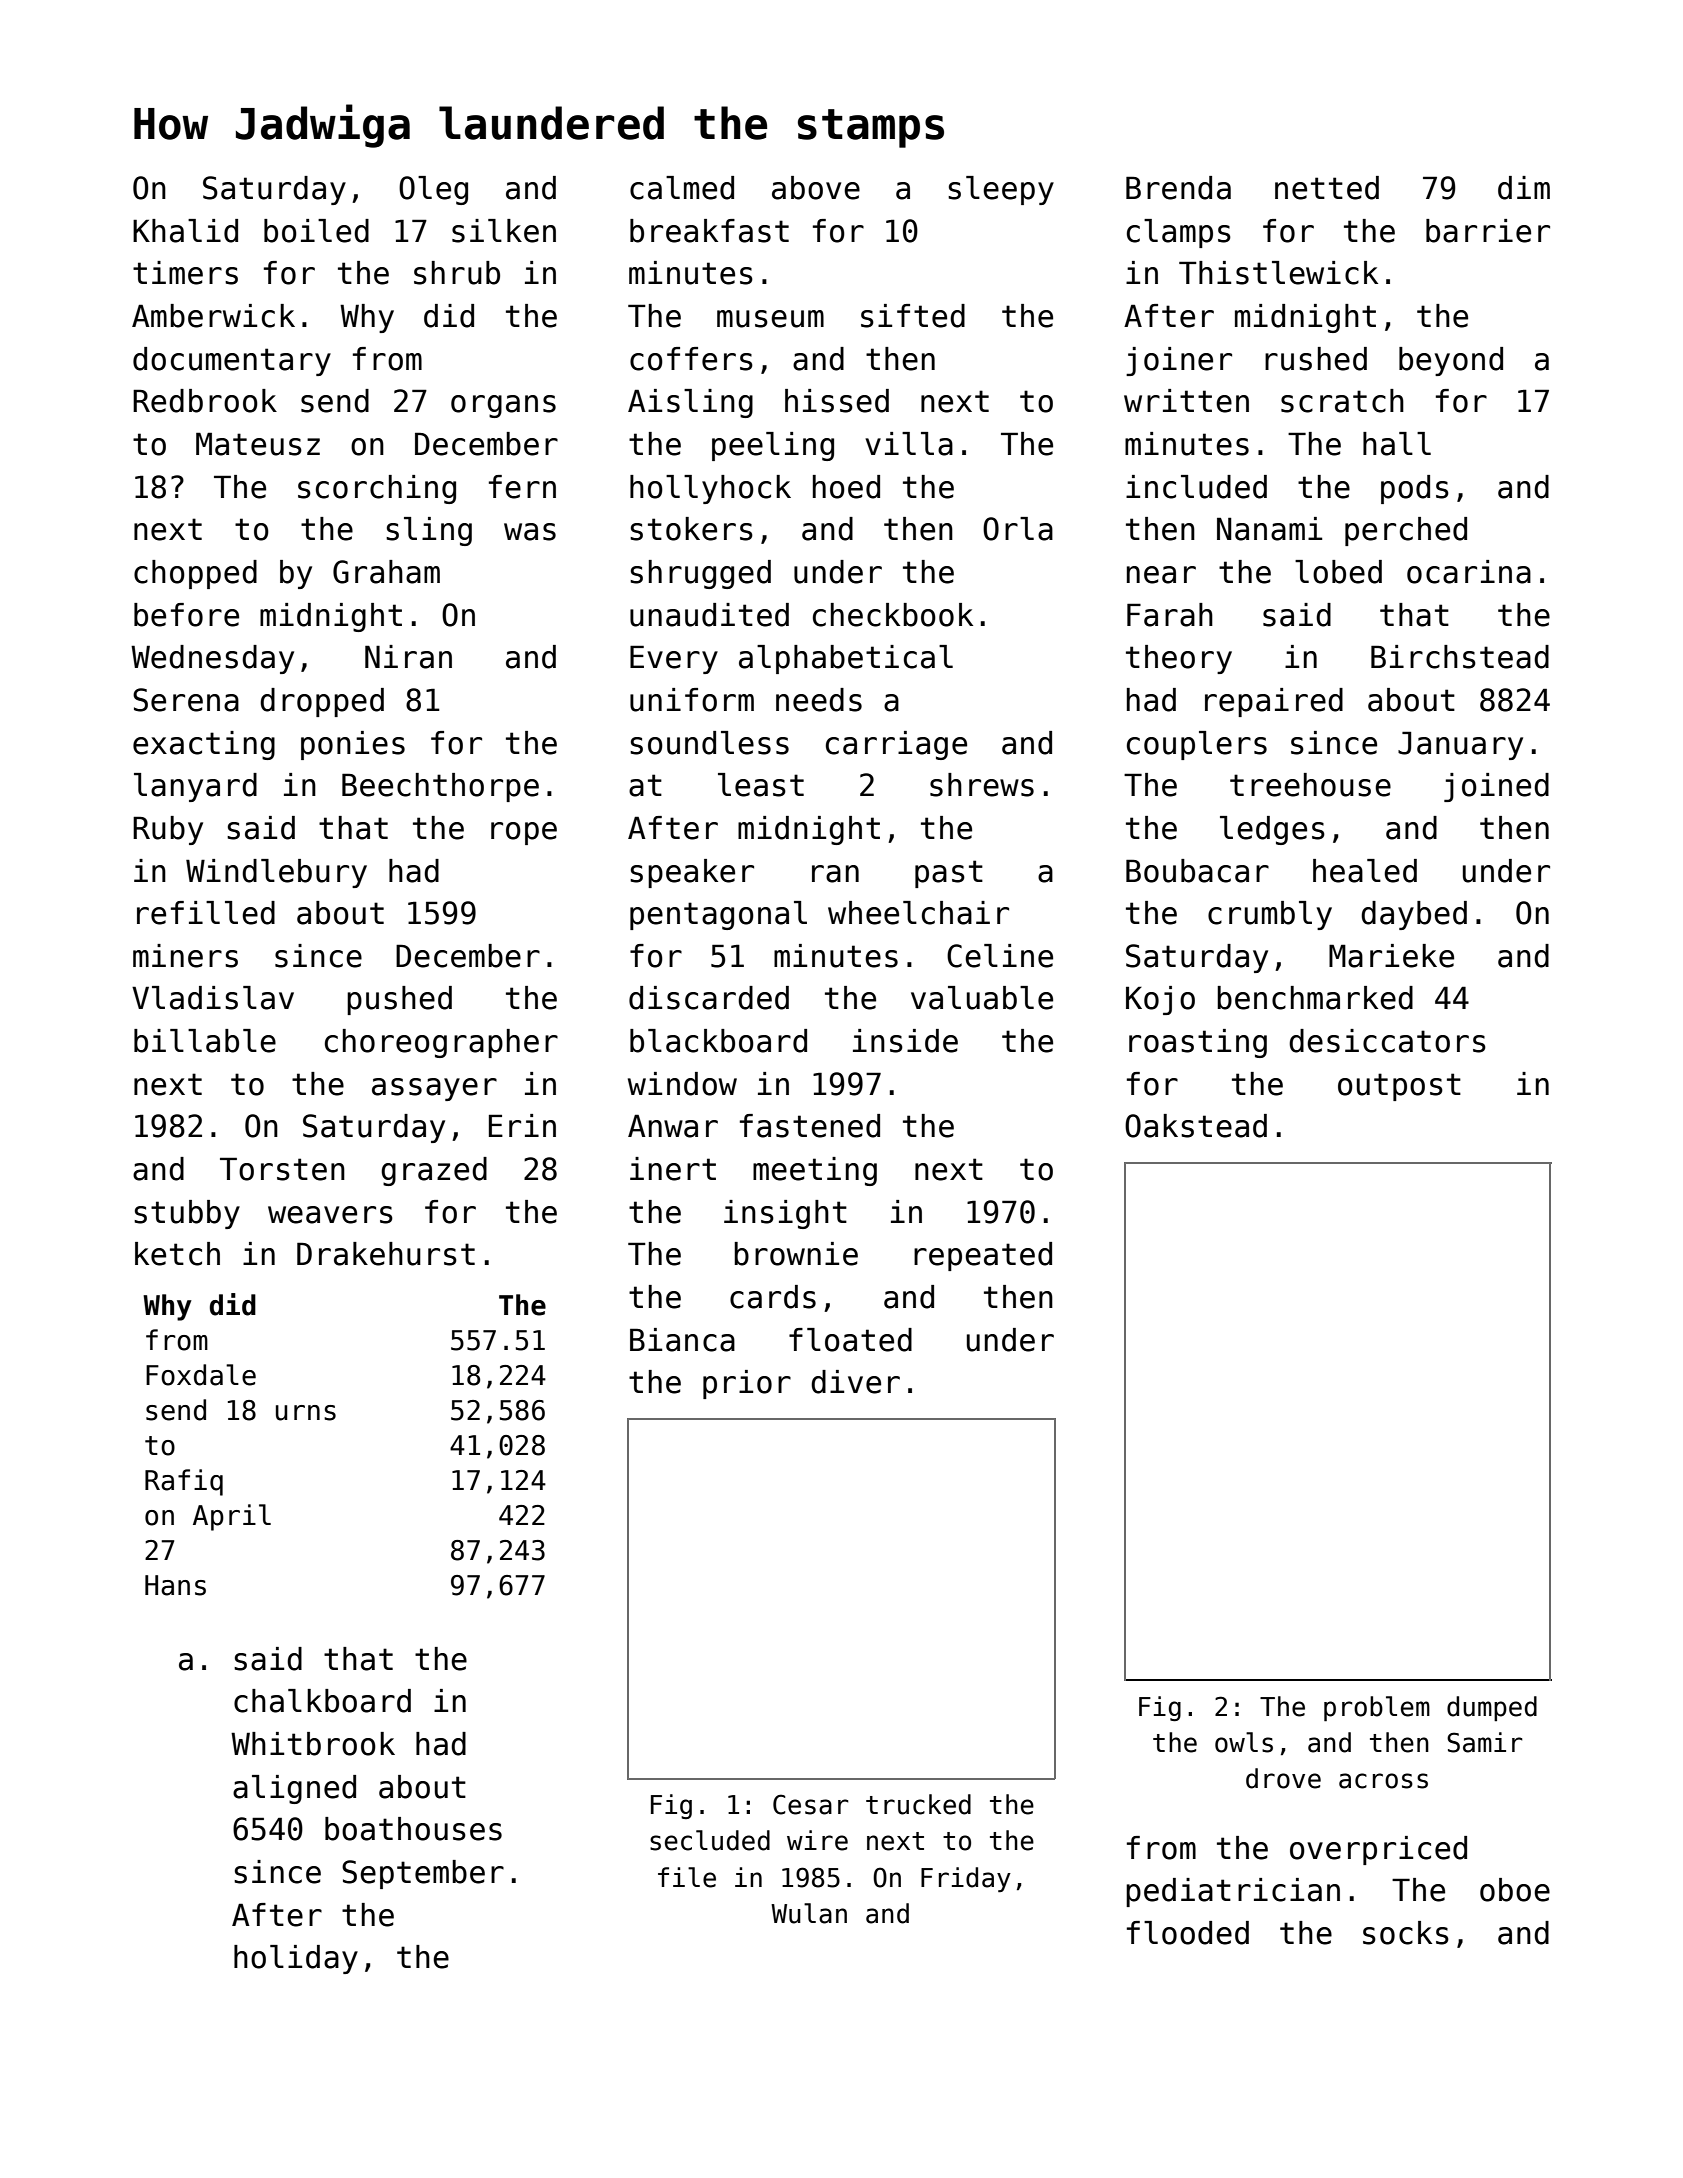 The width and height of the screenshot is (1683, 2178). Describe the element at coordinates (1391, 956) in the screenshot. I see `Marieke` at that location.
